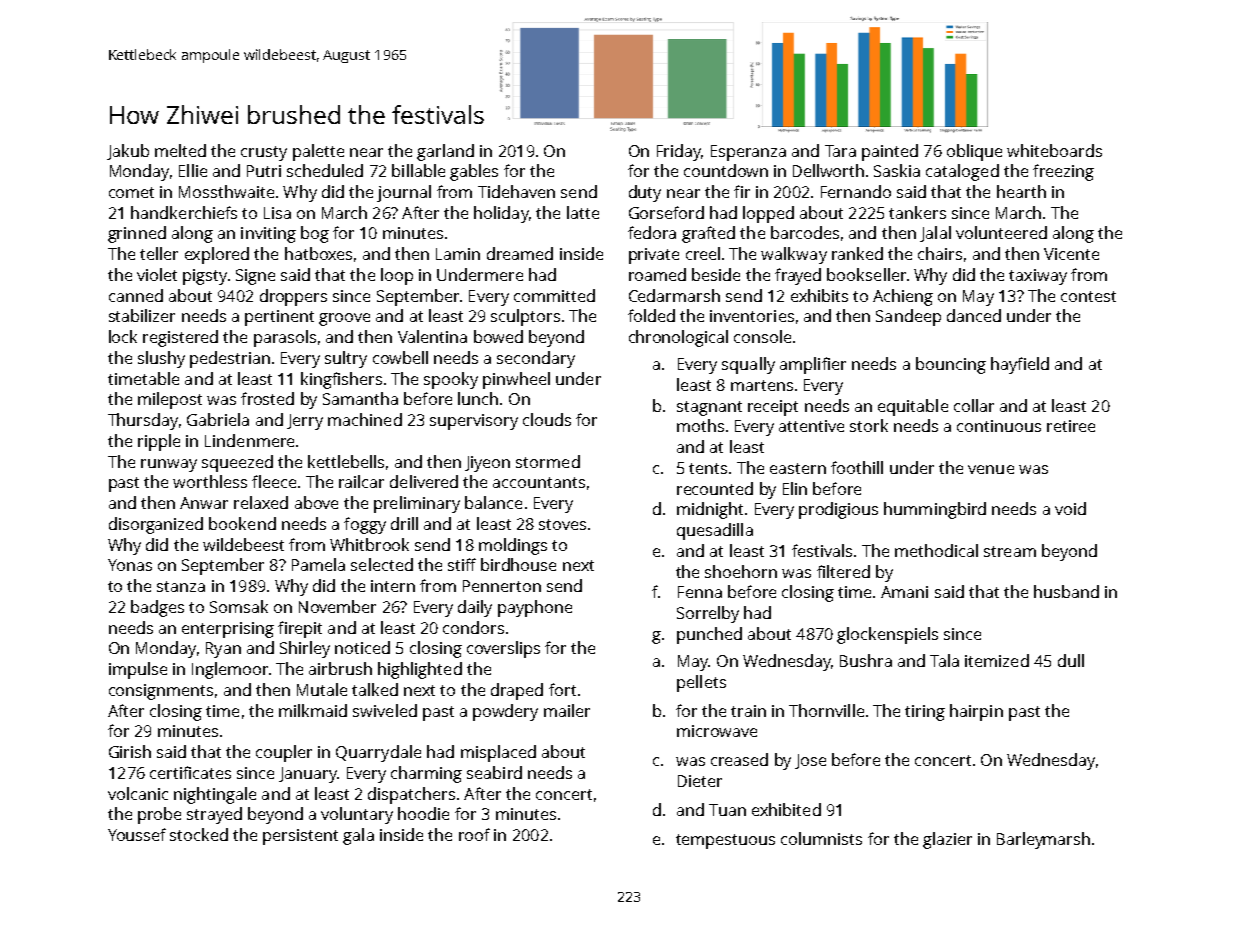 Image resolution: width=1233 pixels, height=952 pixels. What do you see at coordinates (739, 759) in the page?
I see `creased` at bounding box center [739, 759].
